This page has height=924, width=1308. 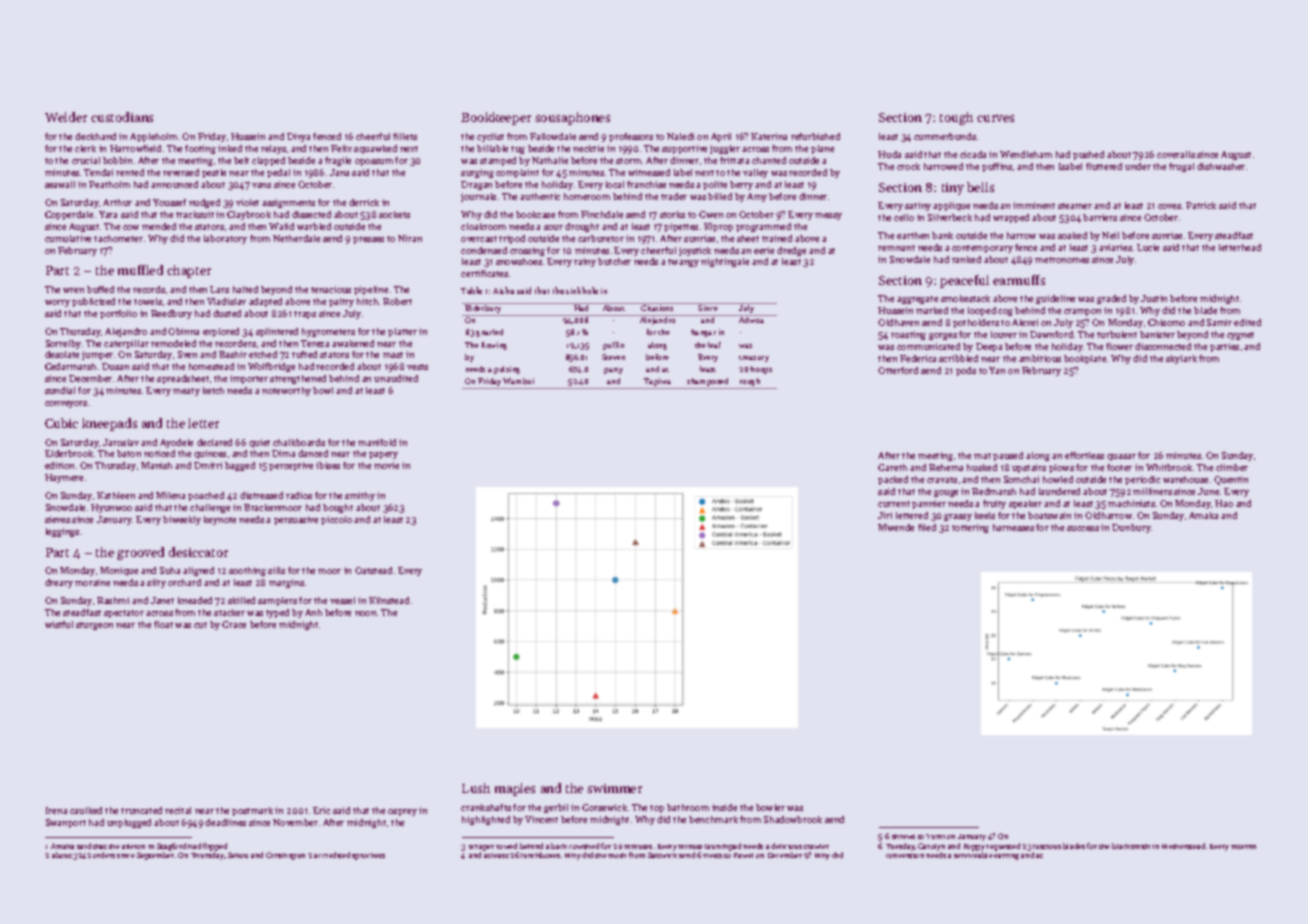 I want to click on skylark, so click(x=1181, y=359).
